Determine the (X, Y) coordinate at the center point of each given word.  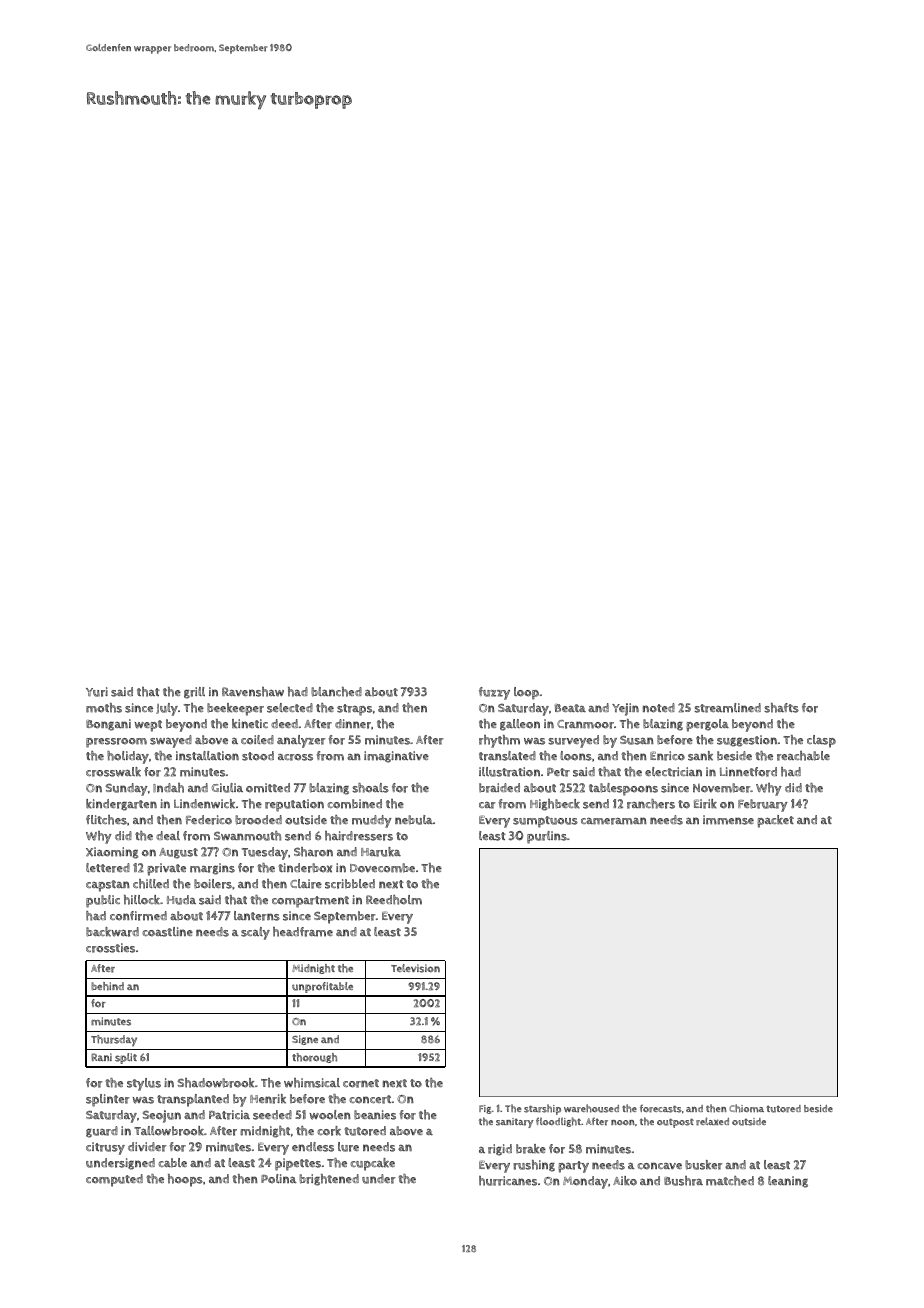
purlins (547, 837)
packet (775, 821)
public (103, 901)
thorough (314, 1058)
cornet (361, 1083)
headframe (303, 932)
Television (415, 968)
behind (107, 986)
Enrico (667, 756)
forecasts (660, 1109)
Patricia (229, 1115)
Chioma (746, 1108)
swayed (171, 741)
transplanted (193, 1100)
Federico (209, 820)
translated (507, 756)
